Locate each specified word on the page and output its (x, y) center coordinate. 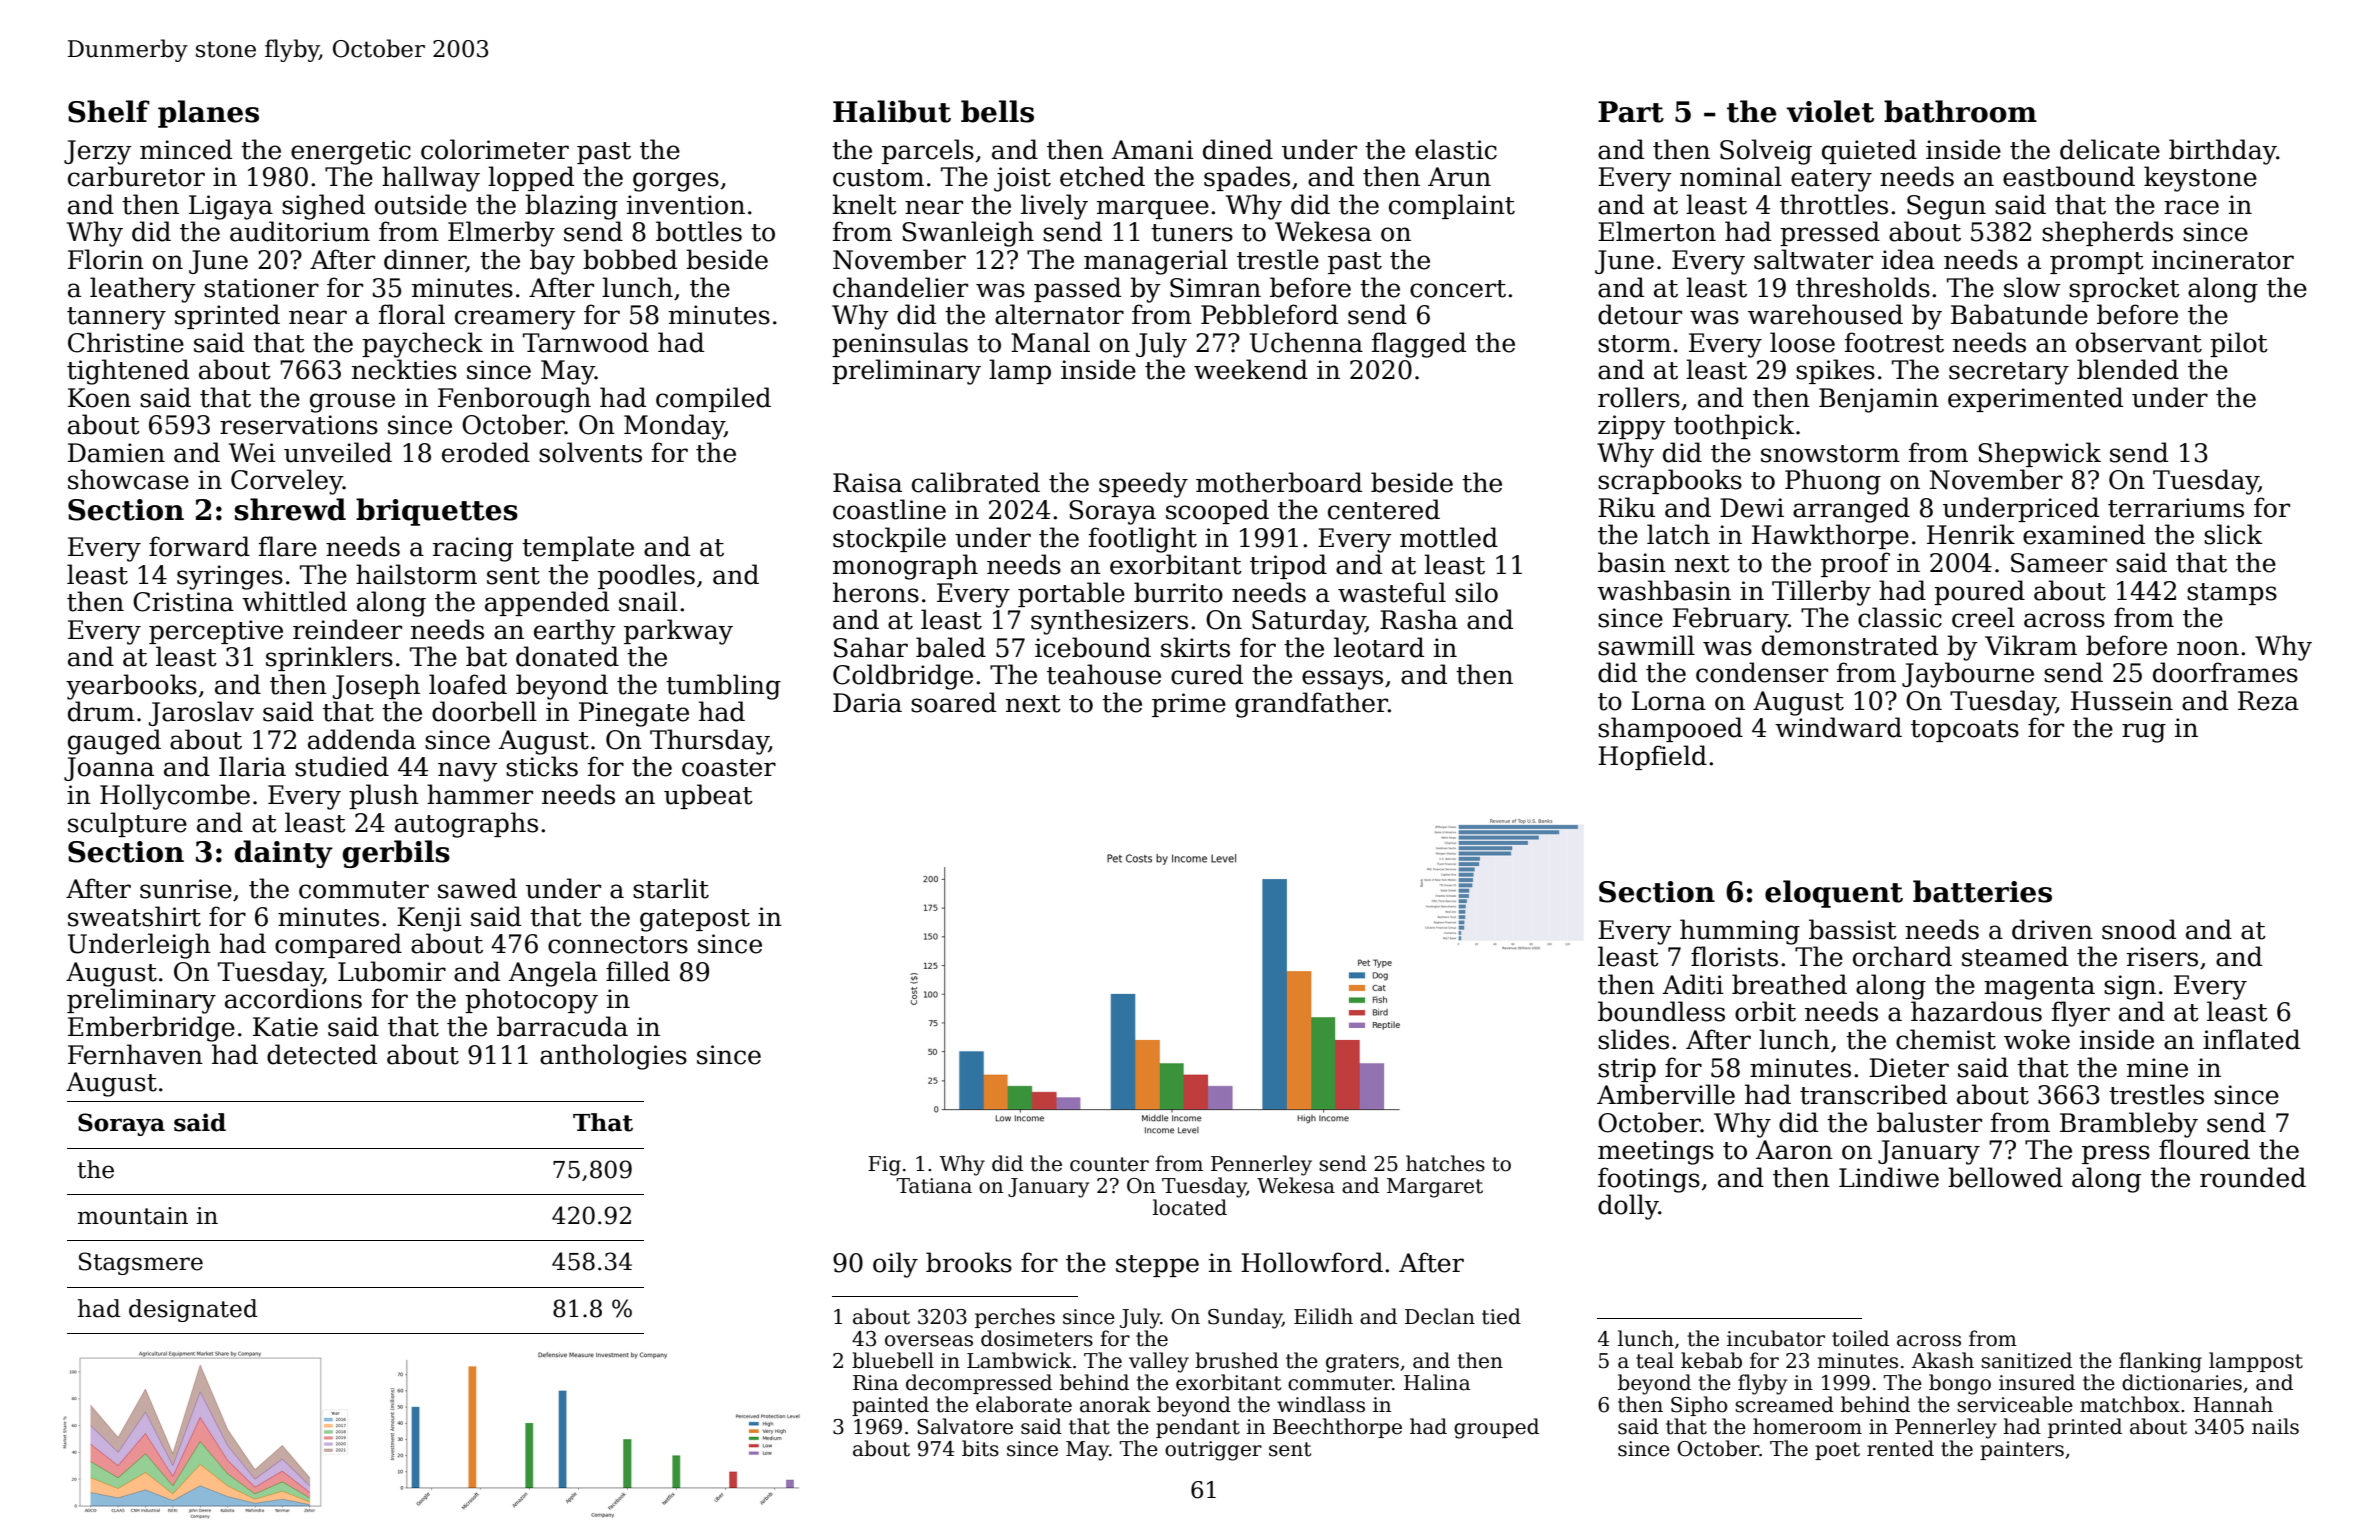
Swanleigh (968, 234)
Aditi (1693, 984)
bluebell (893, 1360)
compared (338, 945)
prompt (2097, 263)
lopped (531, 178)
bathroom (1960, 111)
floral (412, 314)
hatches (1445, 1163)
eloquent (1834, 894)
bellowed (2005, 1177)
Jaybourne (1968, 675)
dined (1238, 149)
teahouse (1104, 674)
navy (468, 772)
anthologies (613, 1057)
